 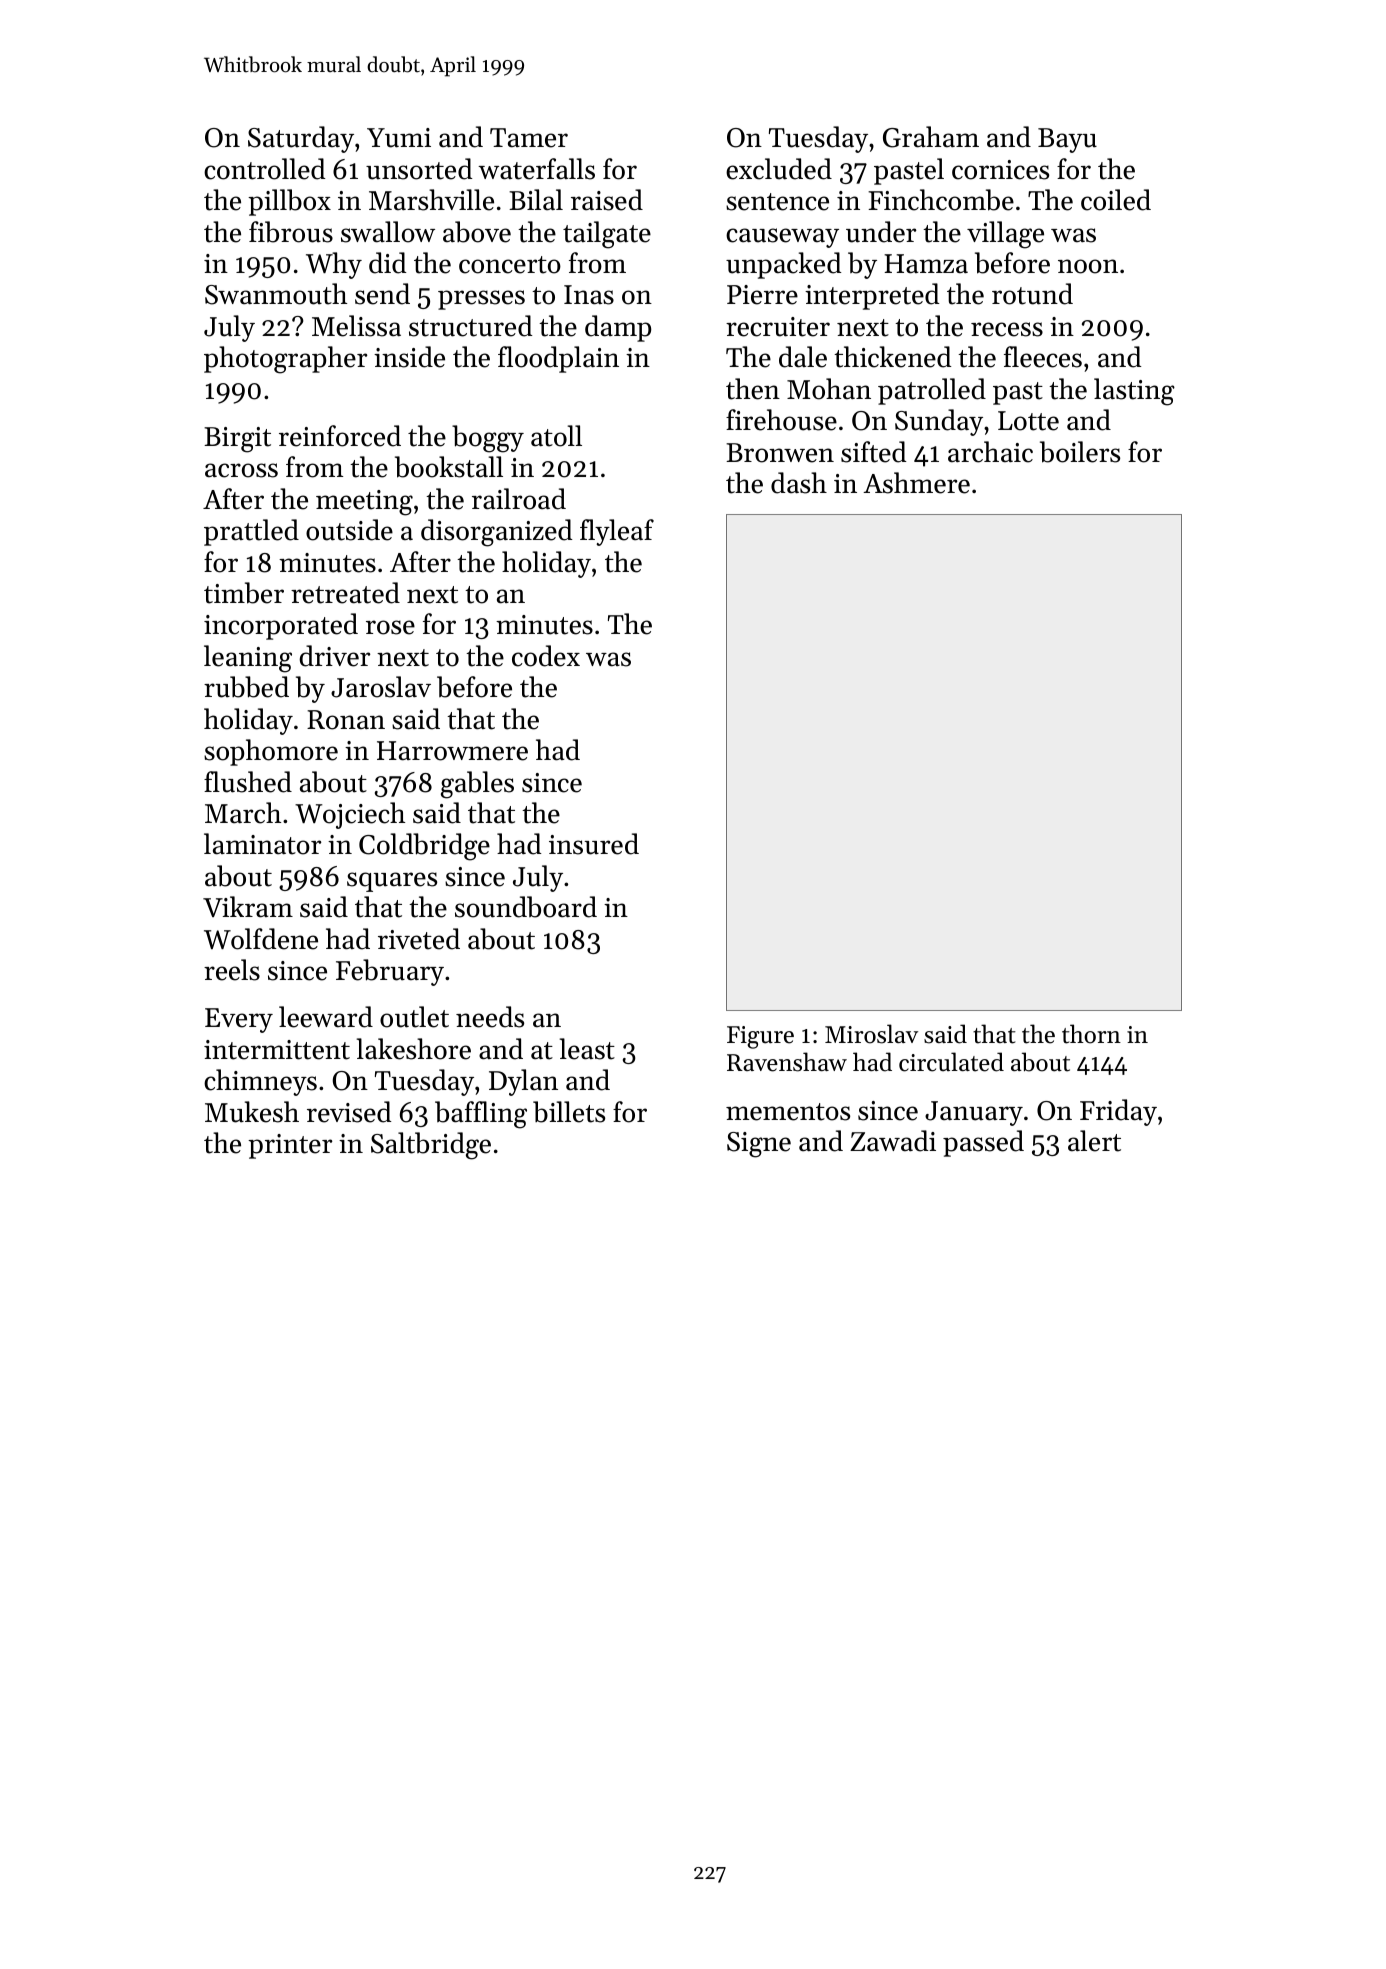 What do you see at coordinates (1080, 452) in the image?
I see `boilers` at bounding box center [1080, 452].
